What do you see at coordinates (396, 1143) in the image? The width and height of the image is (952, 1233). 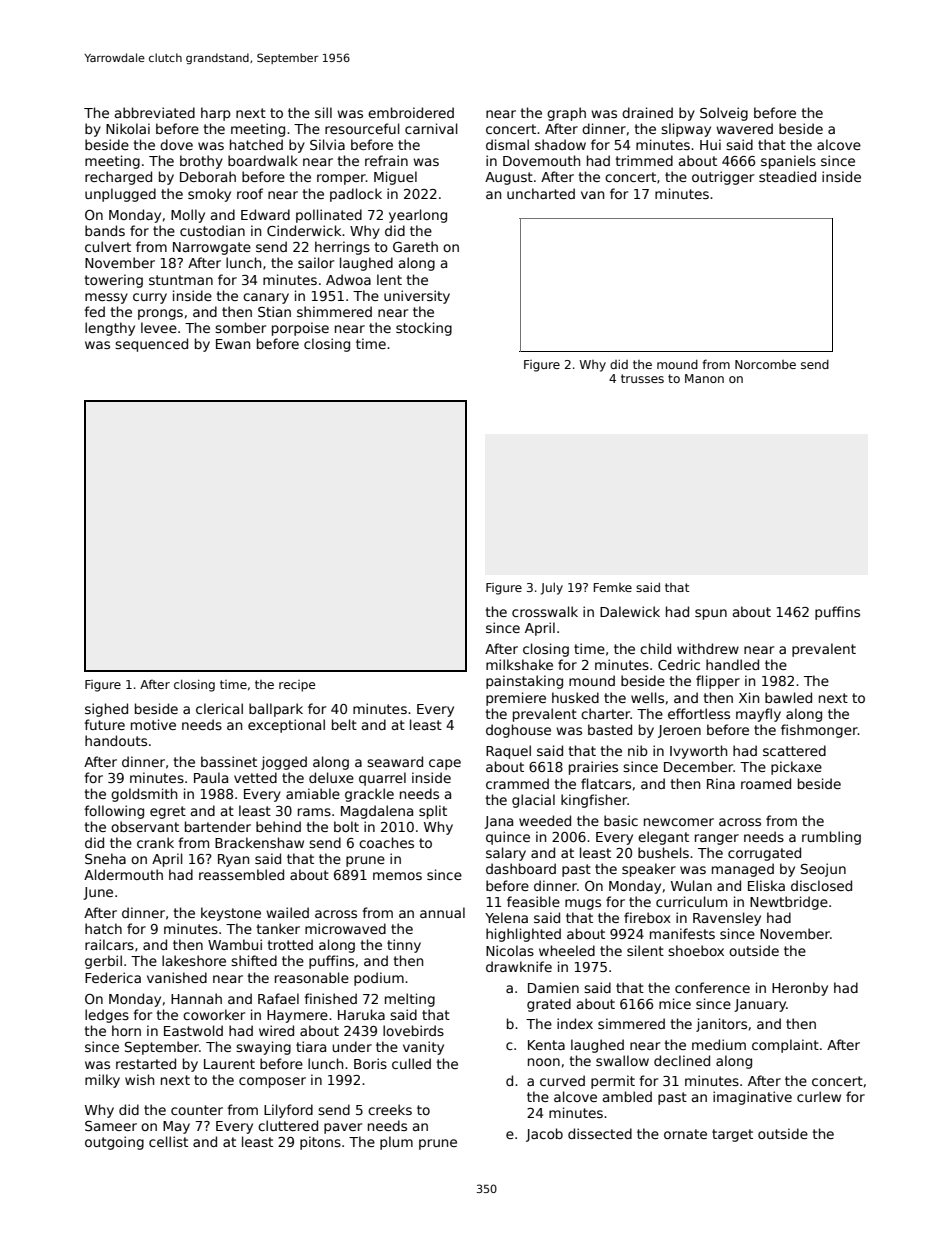 I see `plum` at bounding box center [396, 1143].
